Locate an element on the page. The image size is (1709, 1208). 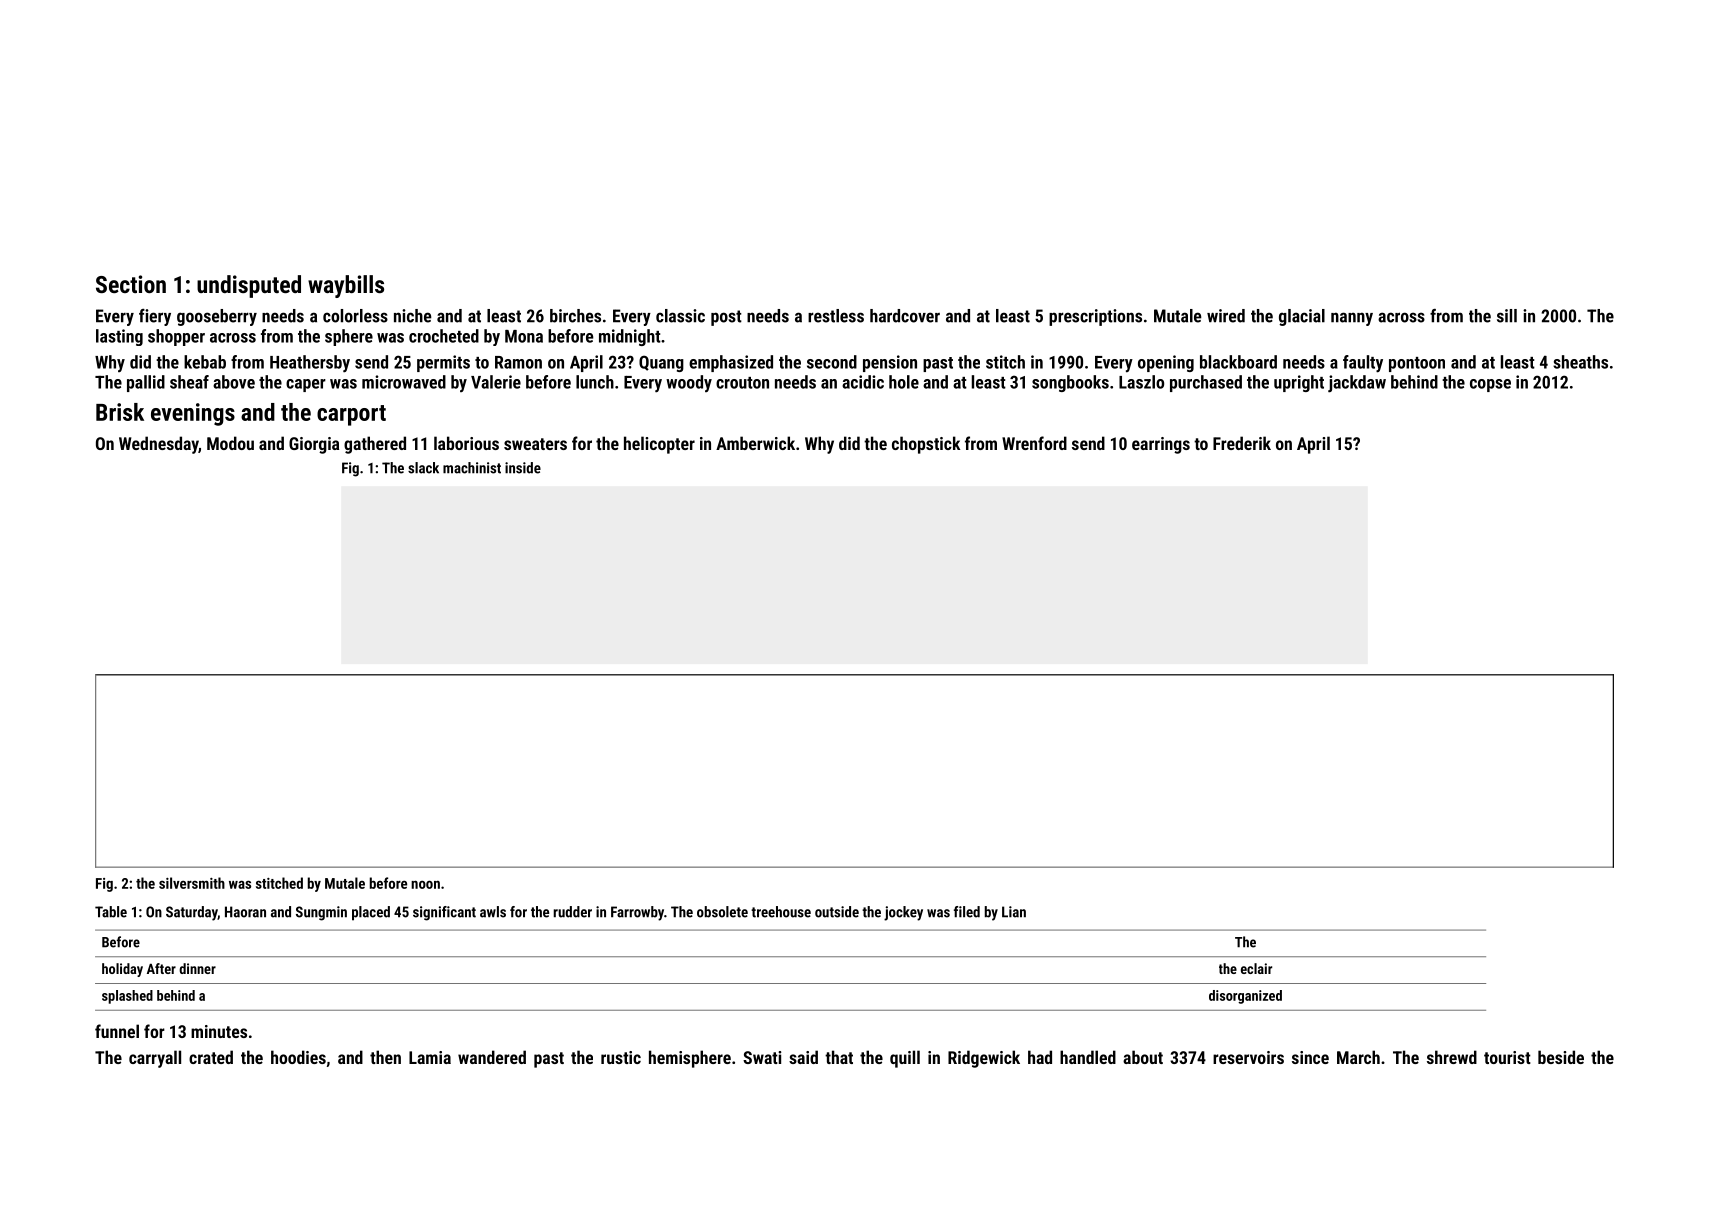
Wrenford is located at coordinates (1034, 443).
